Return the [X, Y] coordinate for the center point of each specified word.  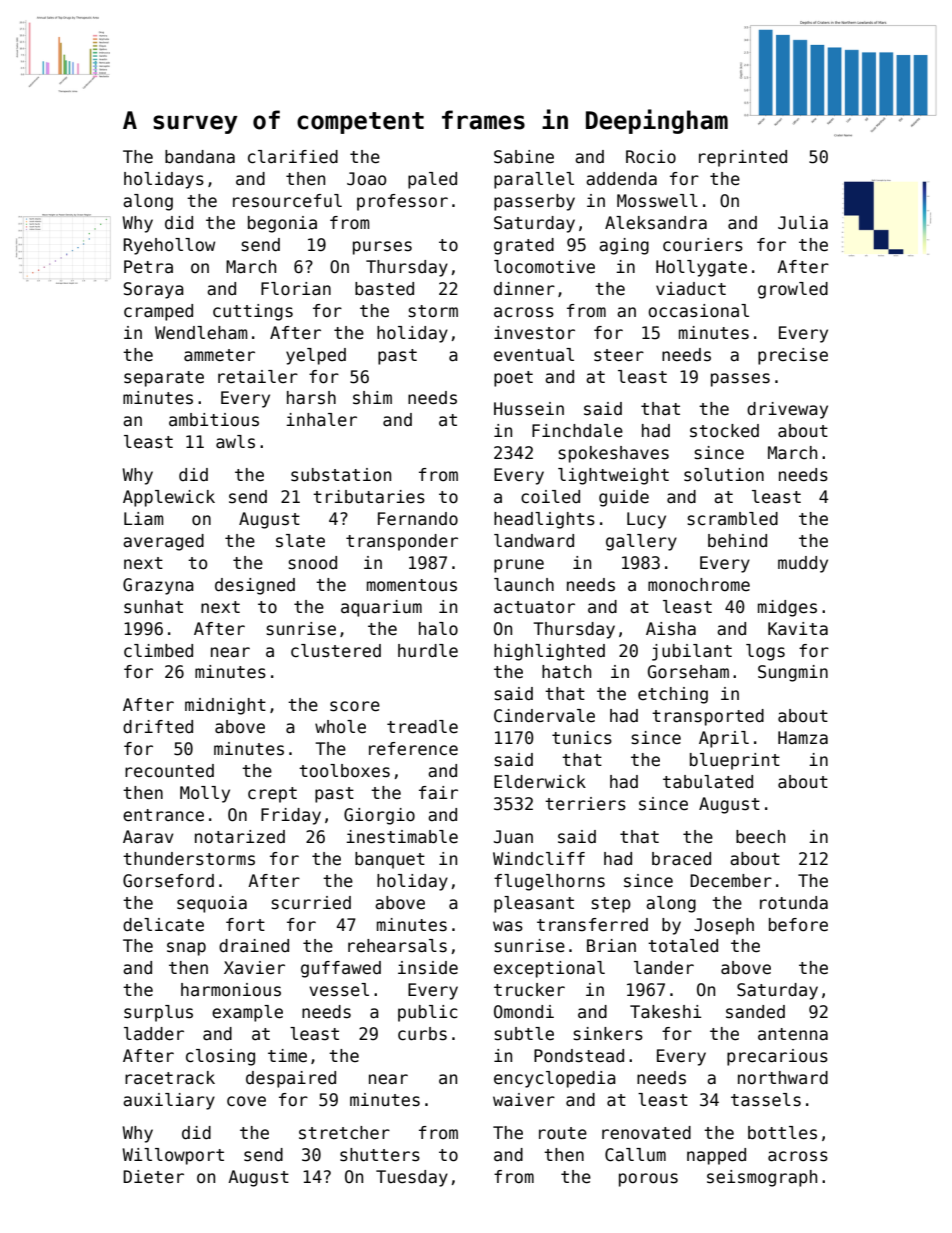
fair [438, 792]
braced [681, 859]
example [247, 1013]
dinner [524, 289]
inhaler [321, 420]
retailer [258, 377]
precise [793, 356]
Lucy [646, 520]
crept [272, 795]
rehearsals [397, 946]
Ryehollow [169, 246]
